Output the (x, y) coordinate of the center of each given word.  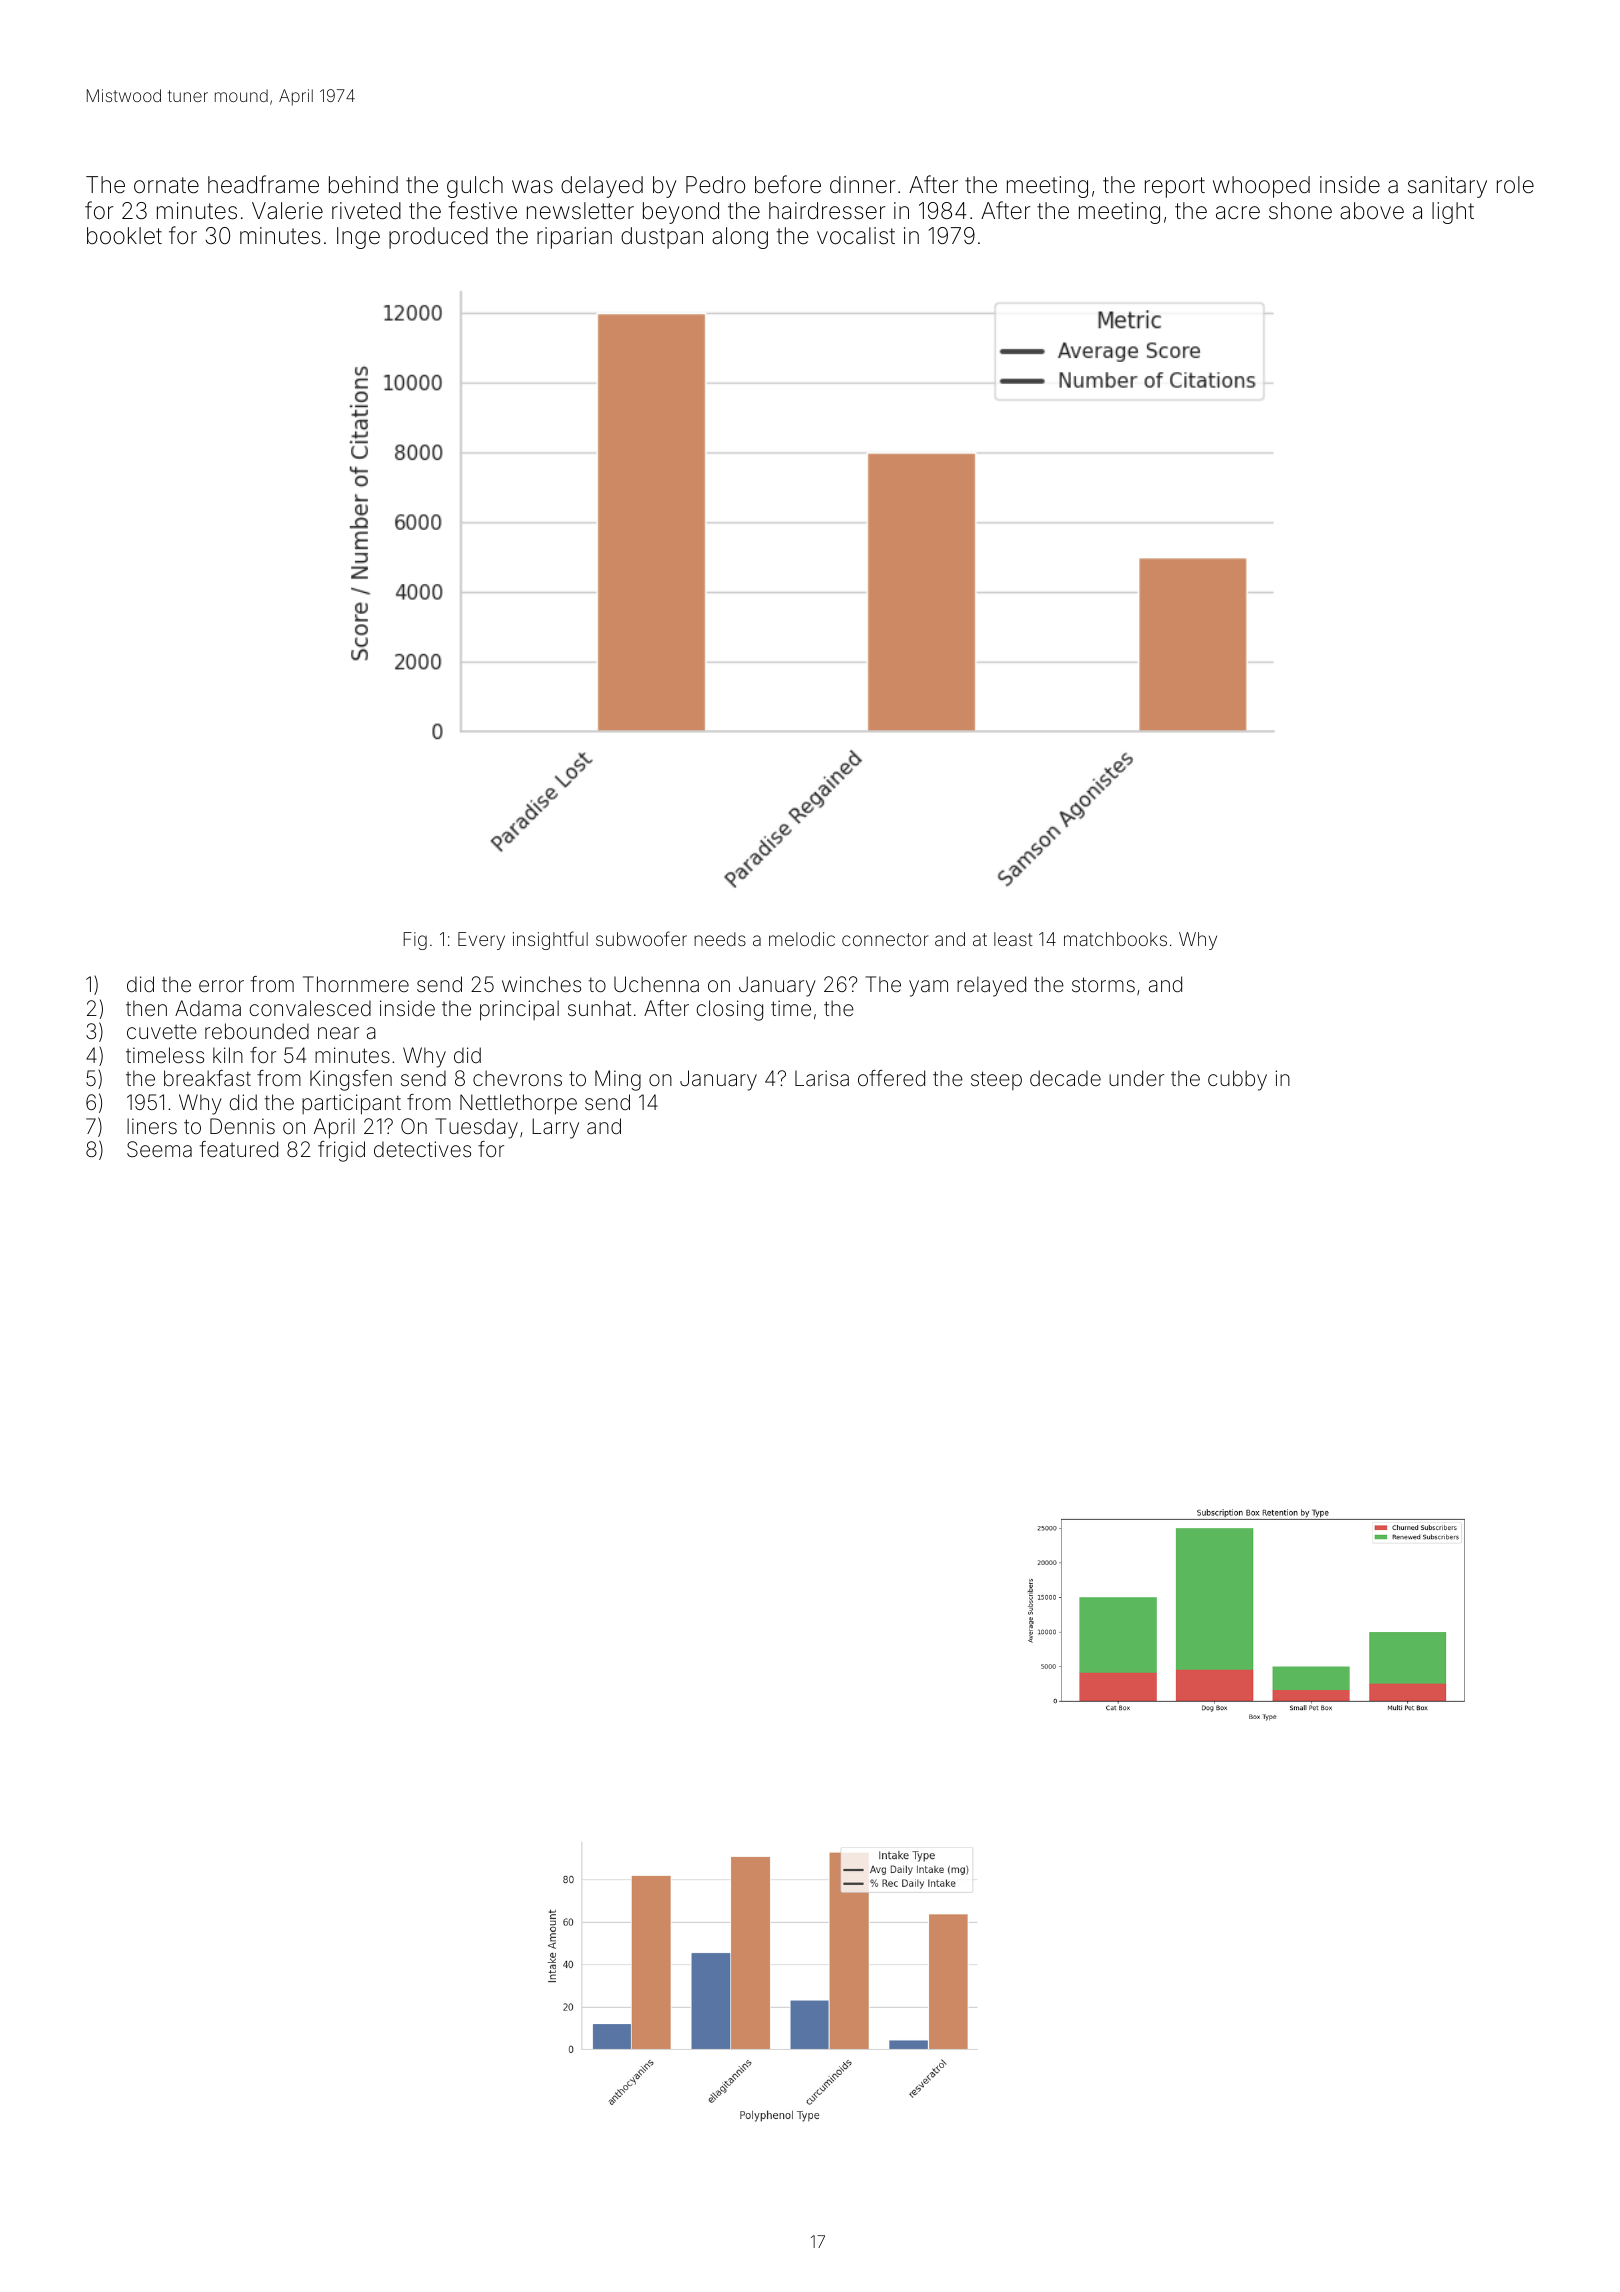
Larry (555, 1128)
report (1175, 187)
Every (481, 941)
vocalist (856, 236)
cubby (1237, 1080)
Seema (159, 1149)
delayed (602, 187)
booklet (124, 235)
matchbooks (1115, 939)
